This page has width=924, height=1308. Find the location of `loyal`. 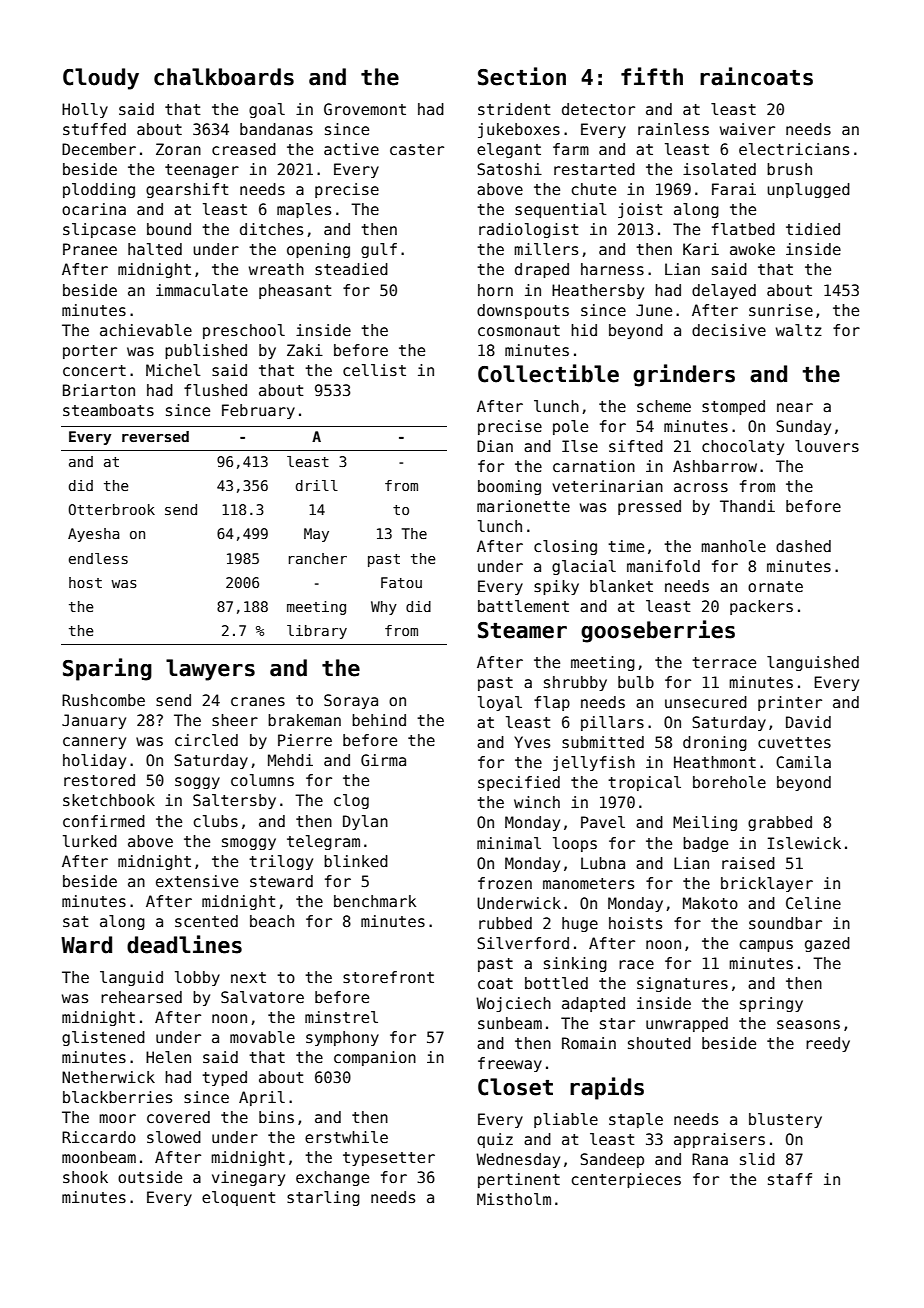

loyal is located at coordinates (500, 703).
